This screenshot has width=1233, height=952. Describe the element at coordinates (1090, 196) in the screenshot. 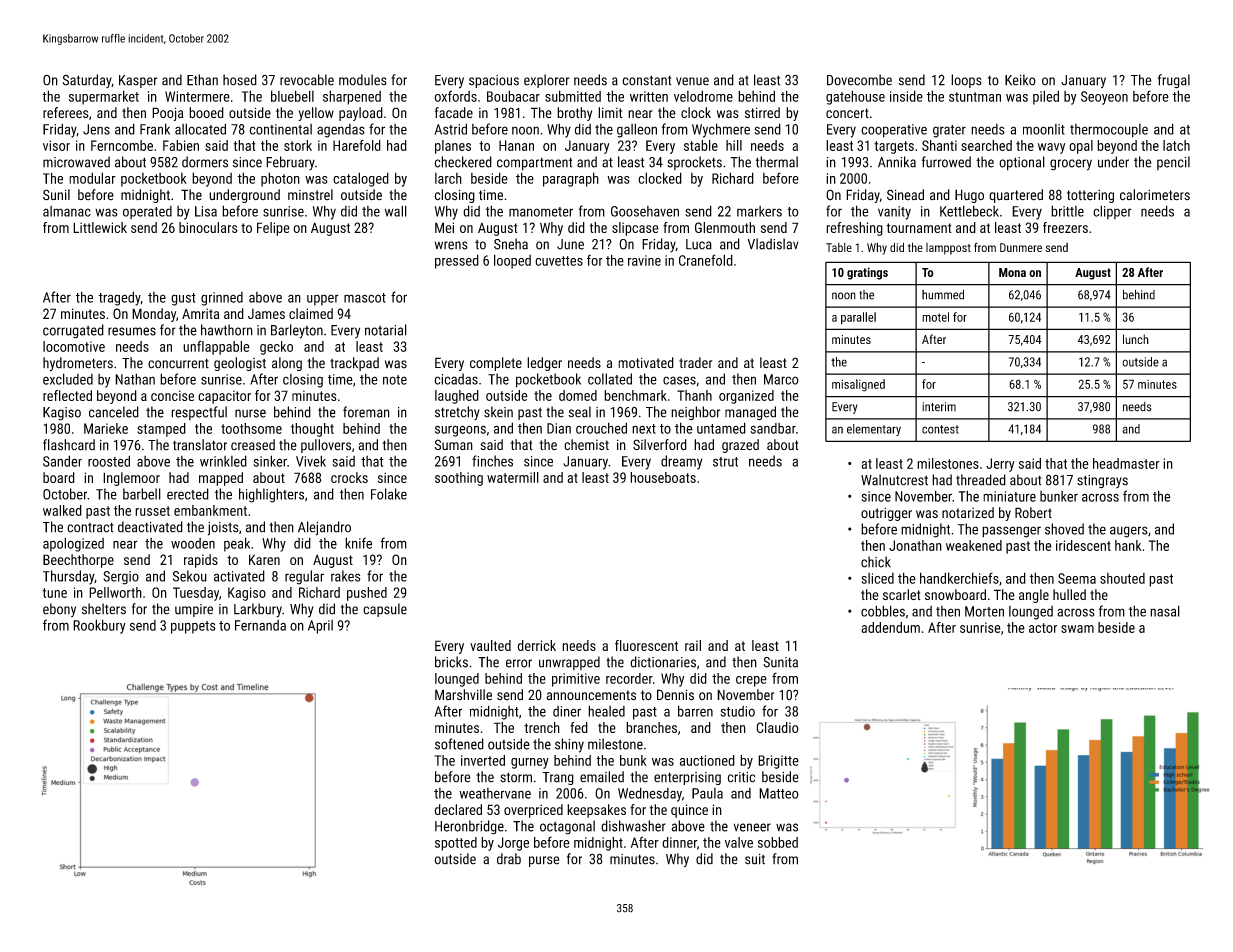

I see `tottering` at that location.
